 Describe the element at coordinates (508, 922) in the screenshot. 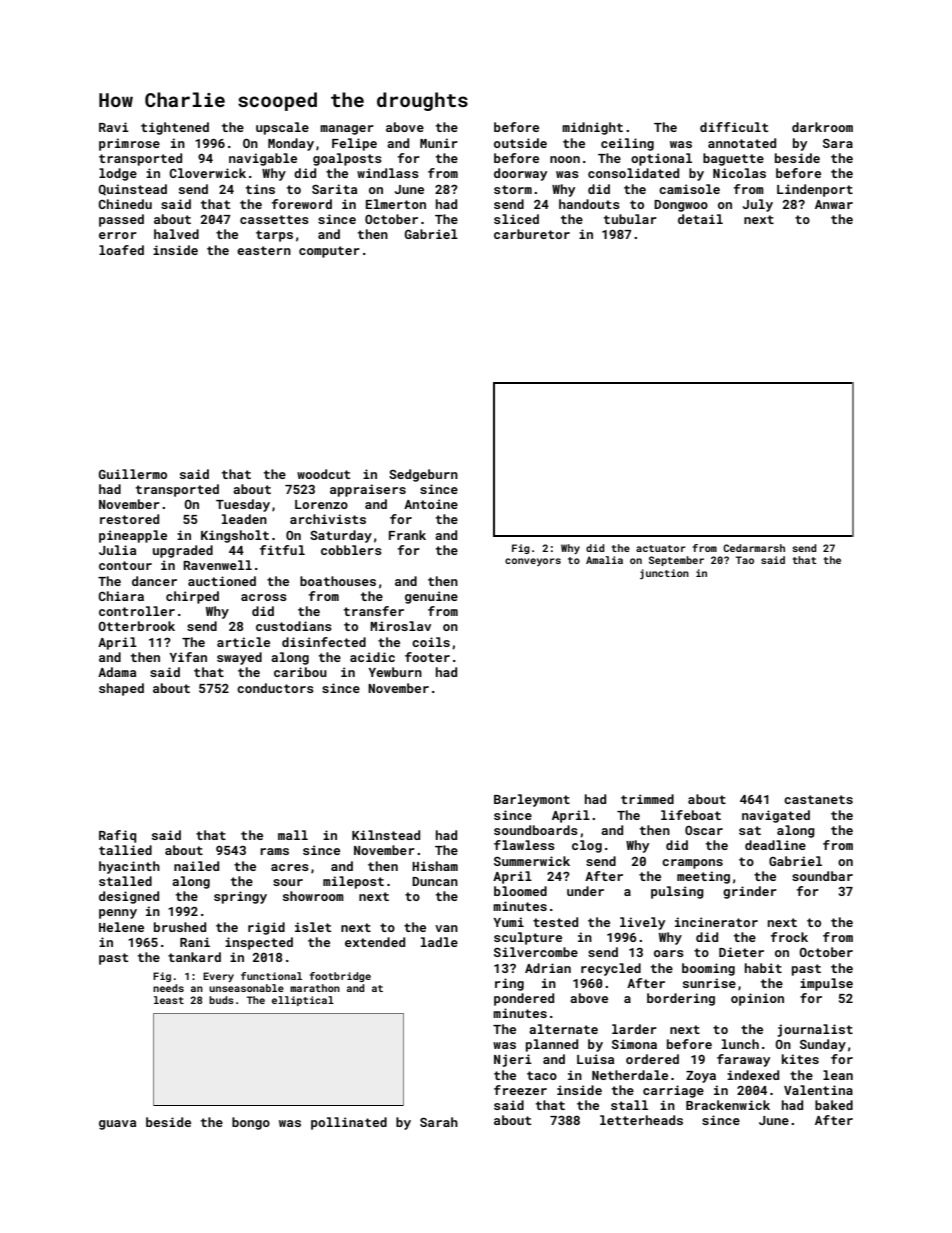

I see `Yumi` at that location.
